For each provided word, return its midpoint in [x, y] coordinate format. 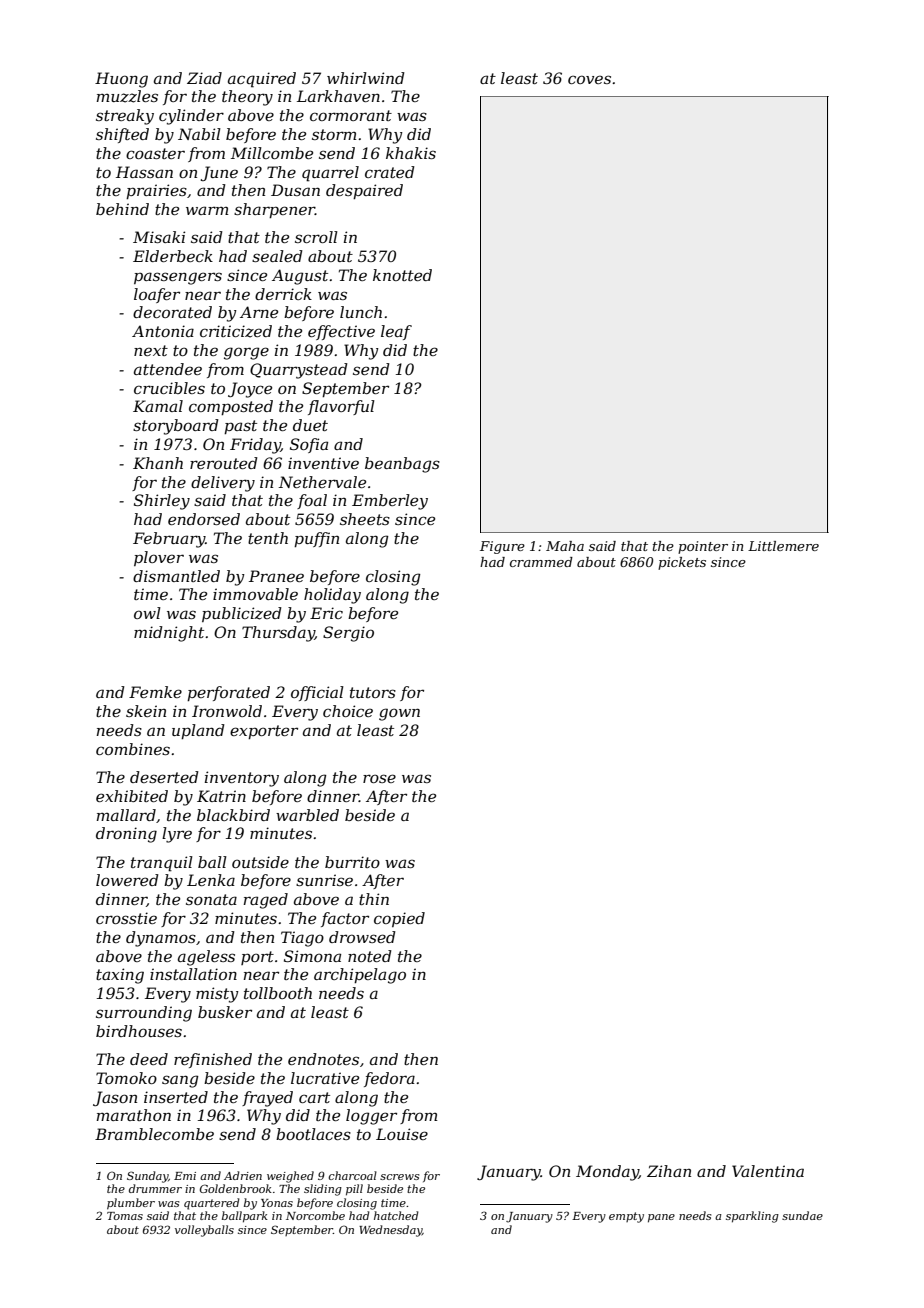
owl [147, 613]
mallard [126, 815]
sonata [211, 899]
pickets [682, 563]
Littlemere [783, 546]
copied [399, 919]
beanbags [402, 465]
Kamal [158, 406]
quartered [212, 1204]
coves [589, 79]
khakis [411, 153]
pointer [703, 547]
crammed [541, 562]
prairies [156, 191]
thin [374, 899]
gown [399, 714]
